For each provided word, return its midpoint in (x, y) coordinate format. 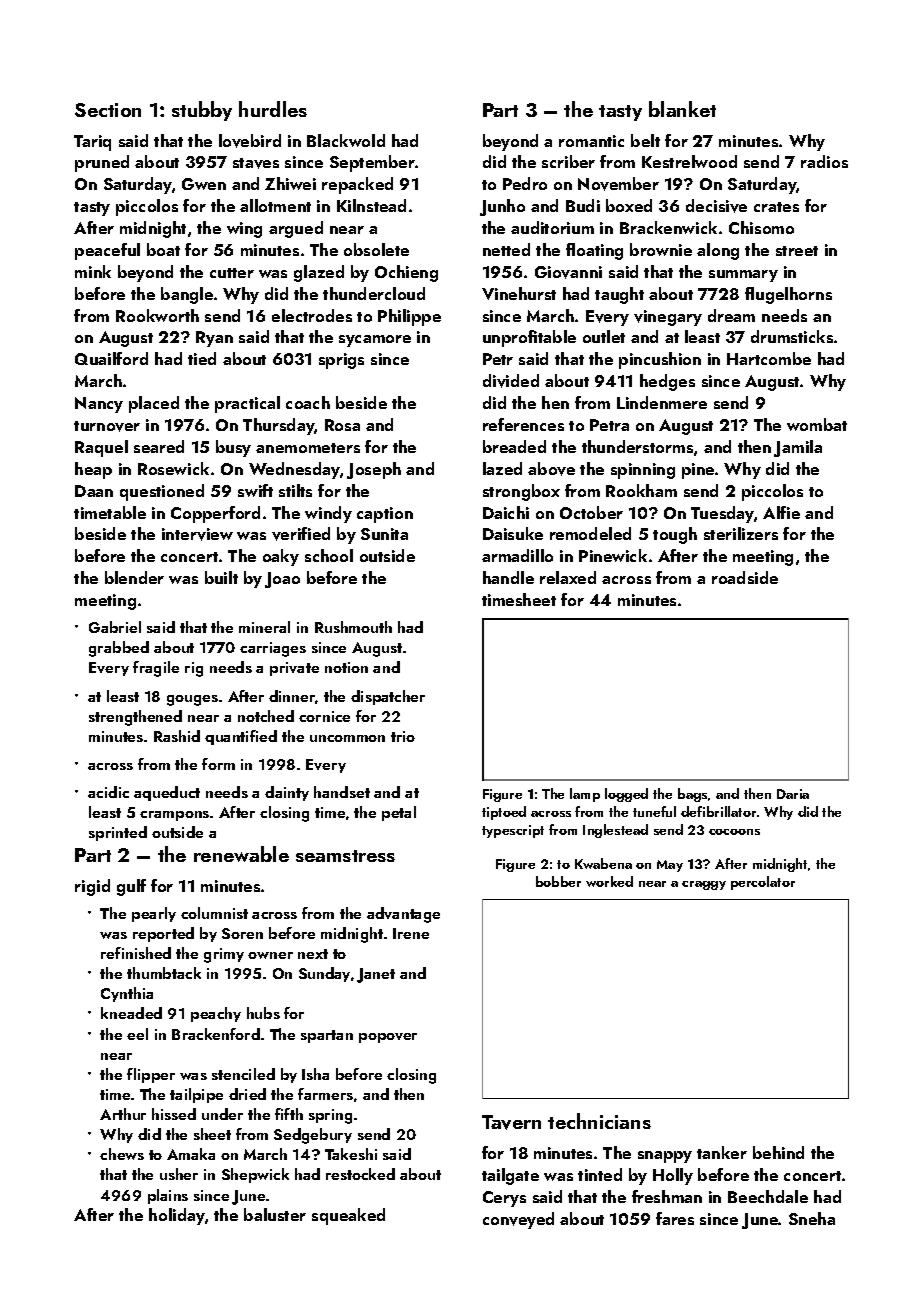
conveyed (518, 1220)
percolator (763, 883)
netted (506, 249)
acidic (108, 792)
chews (122, 1154)
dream (731, 315)
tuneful (654, 811)
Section (108, 110)
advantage (403, 915)
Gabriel (115, 627)
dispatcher (388, 697)
